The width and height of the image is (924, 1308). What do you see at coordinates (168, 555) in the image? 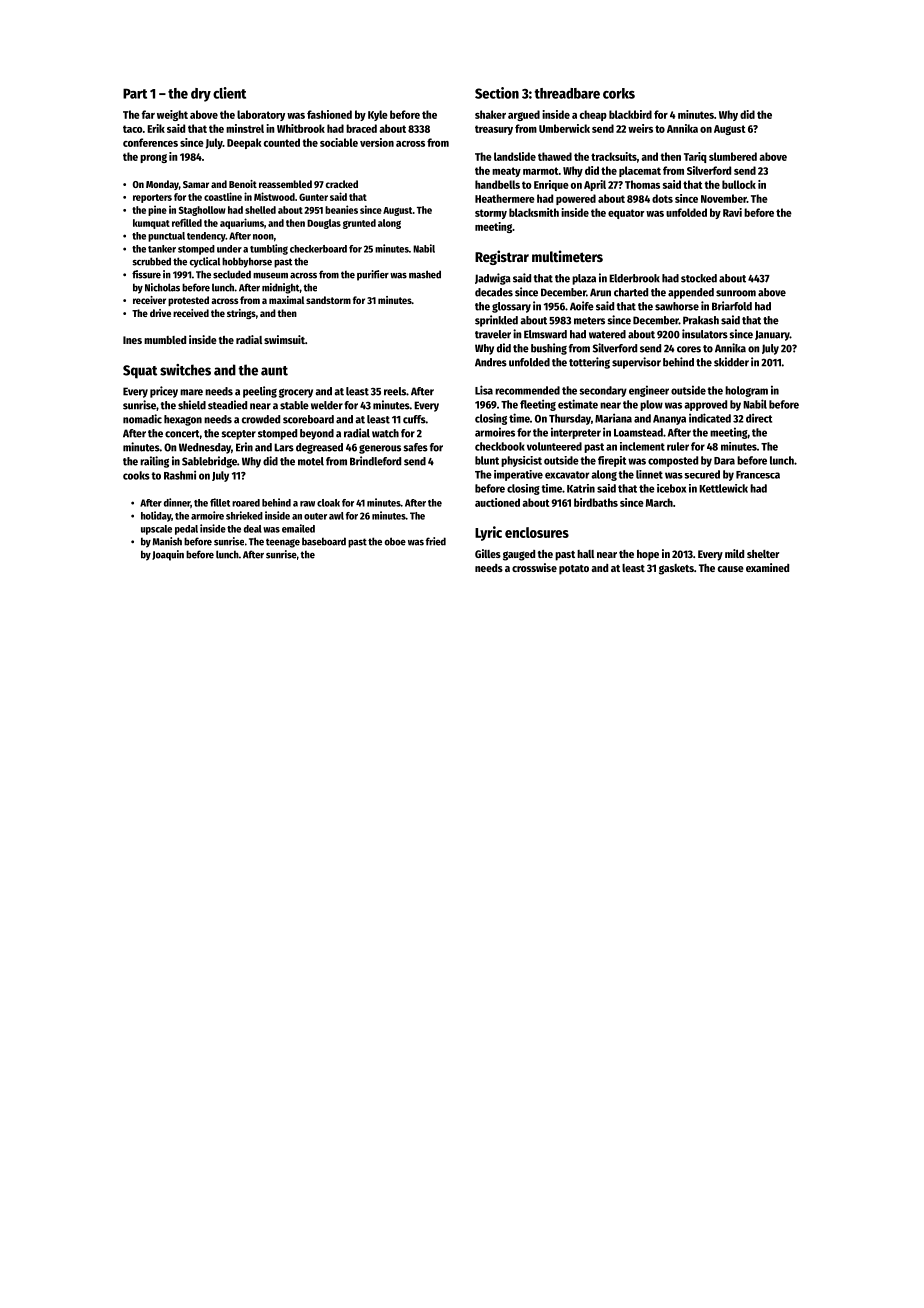
I see `Joaquin` at bounding box center [168, 555].
